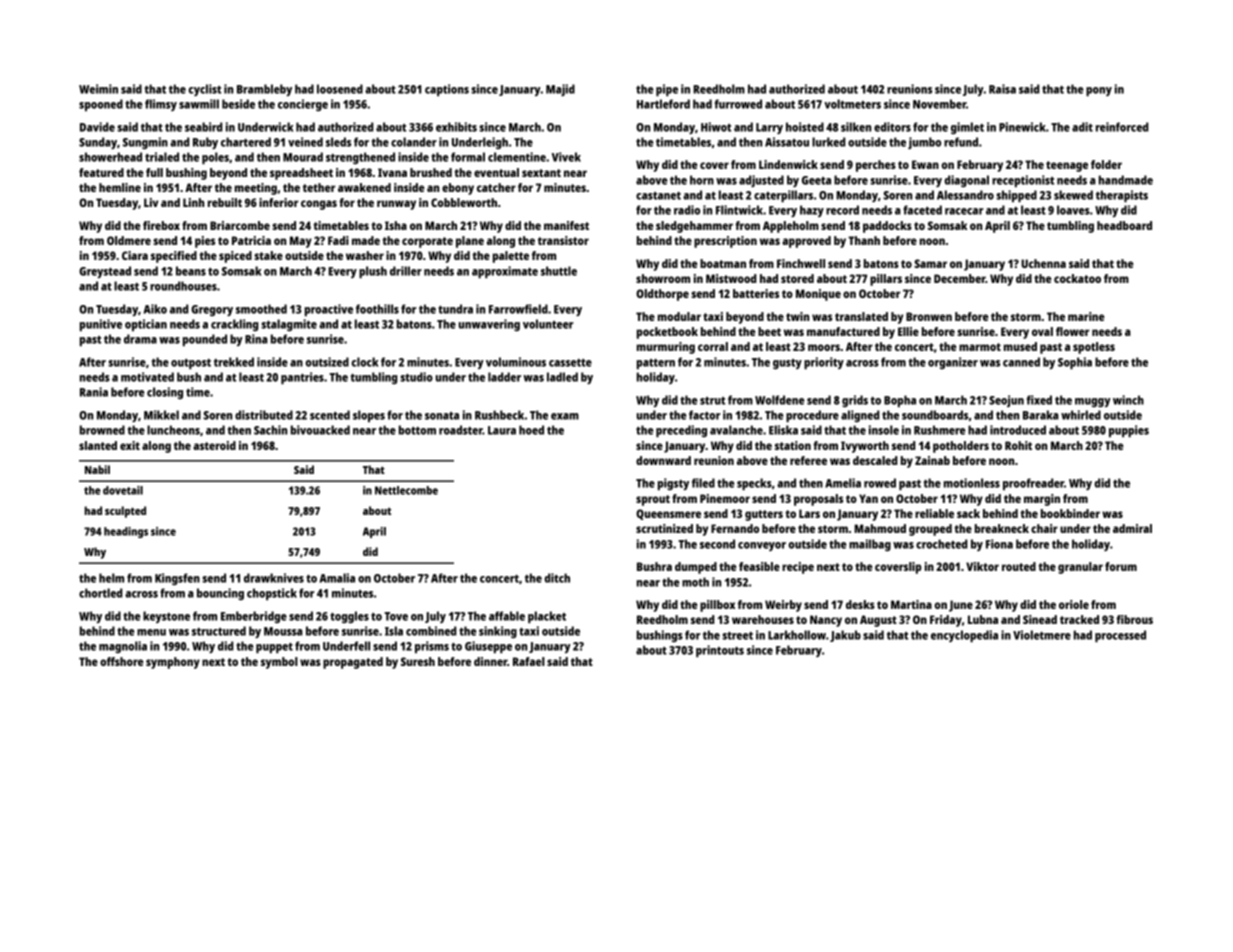  I want to click on printouts, so click(720, 651).
